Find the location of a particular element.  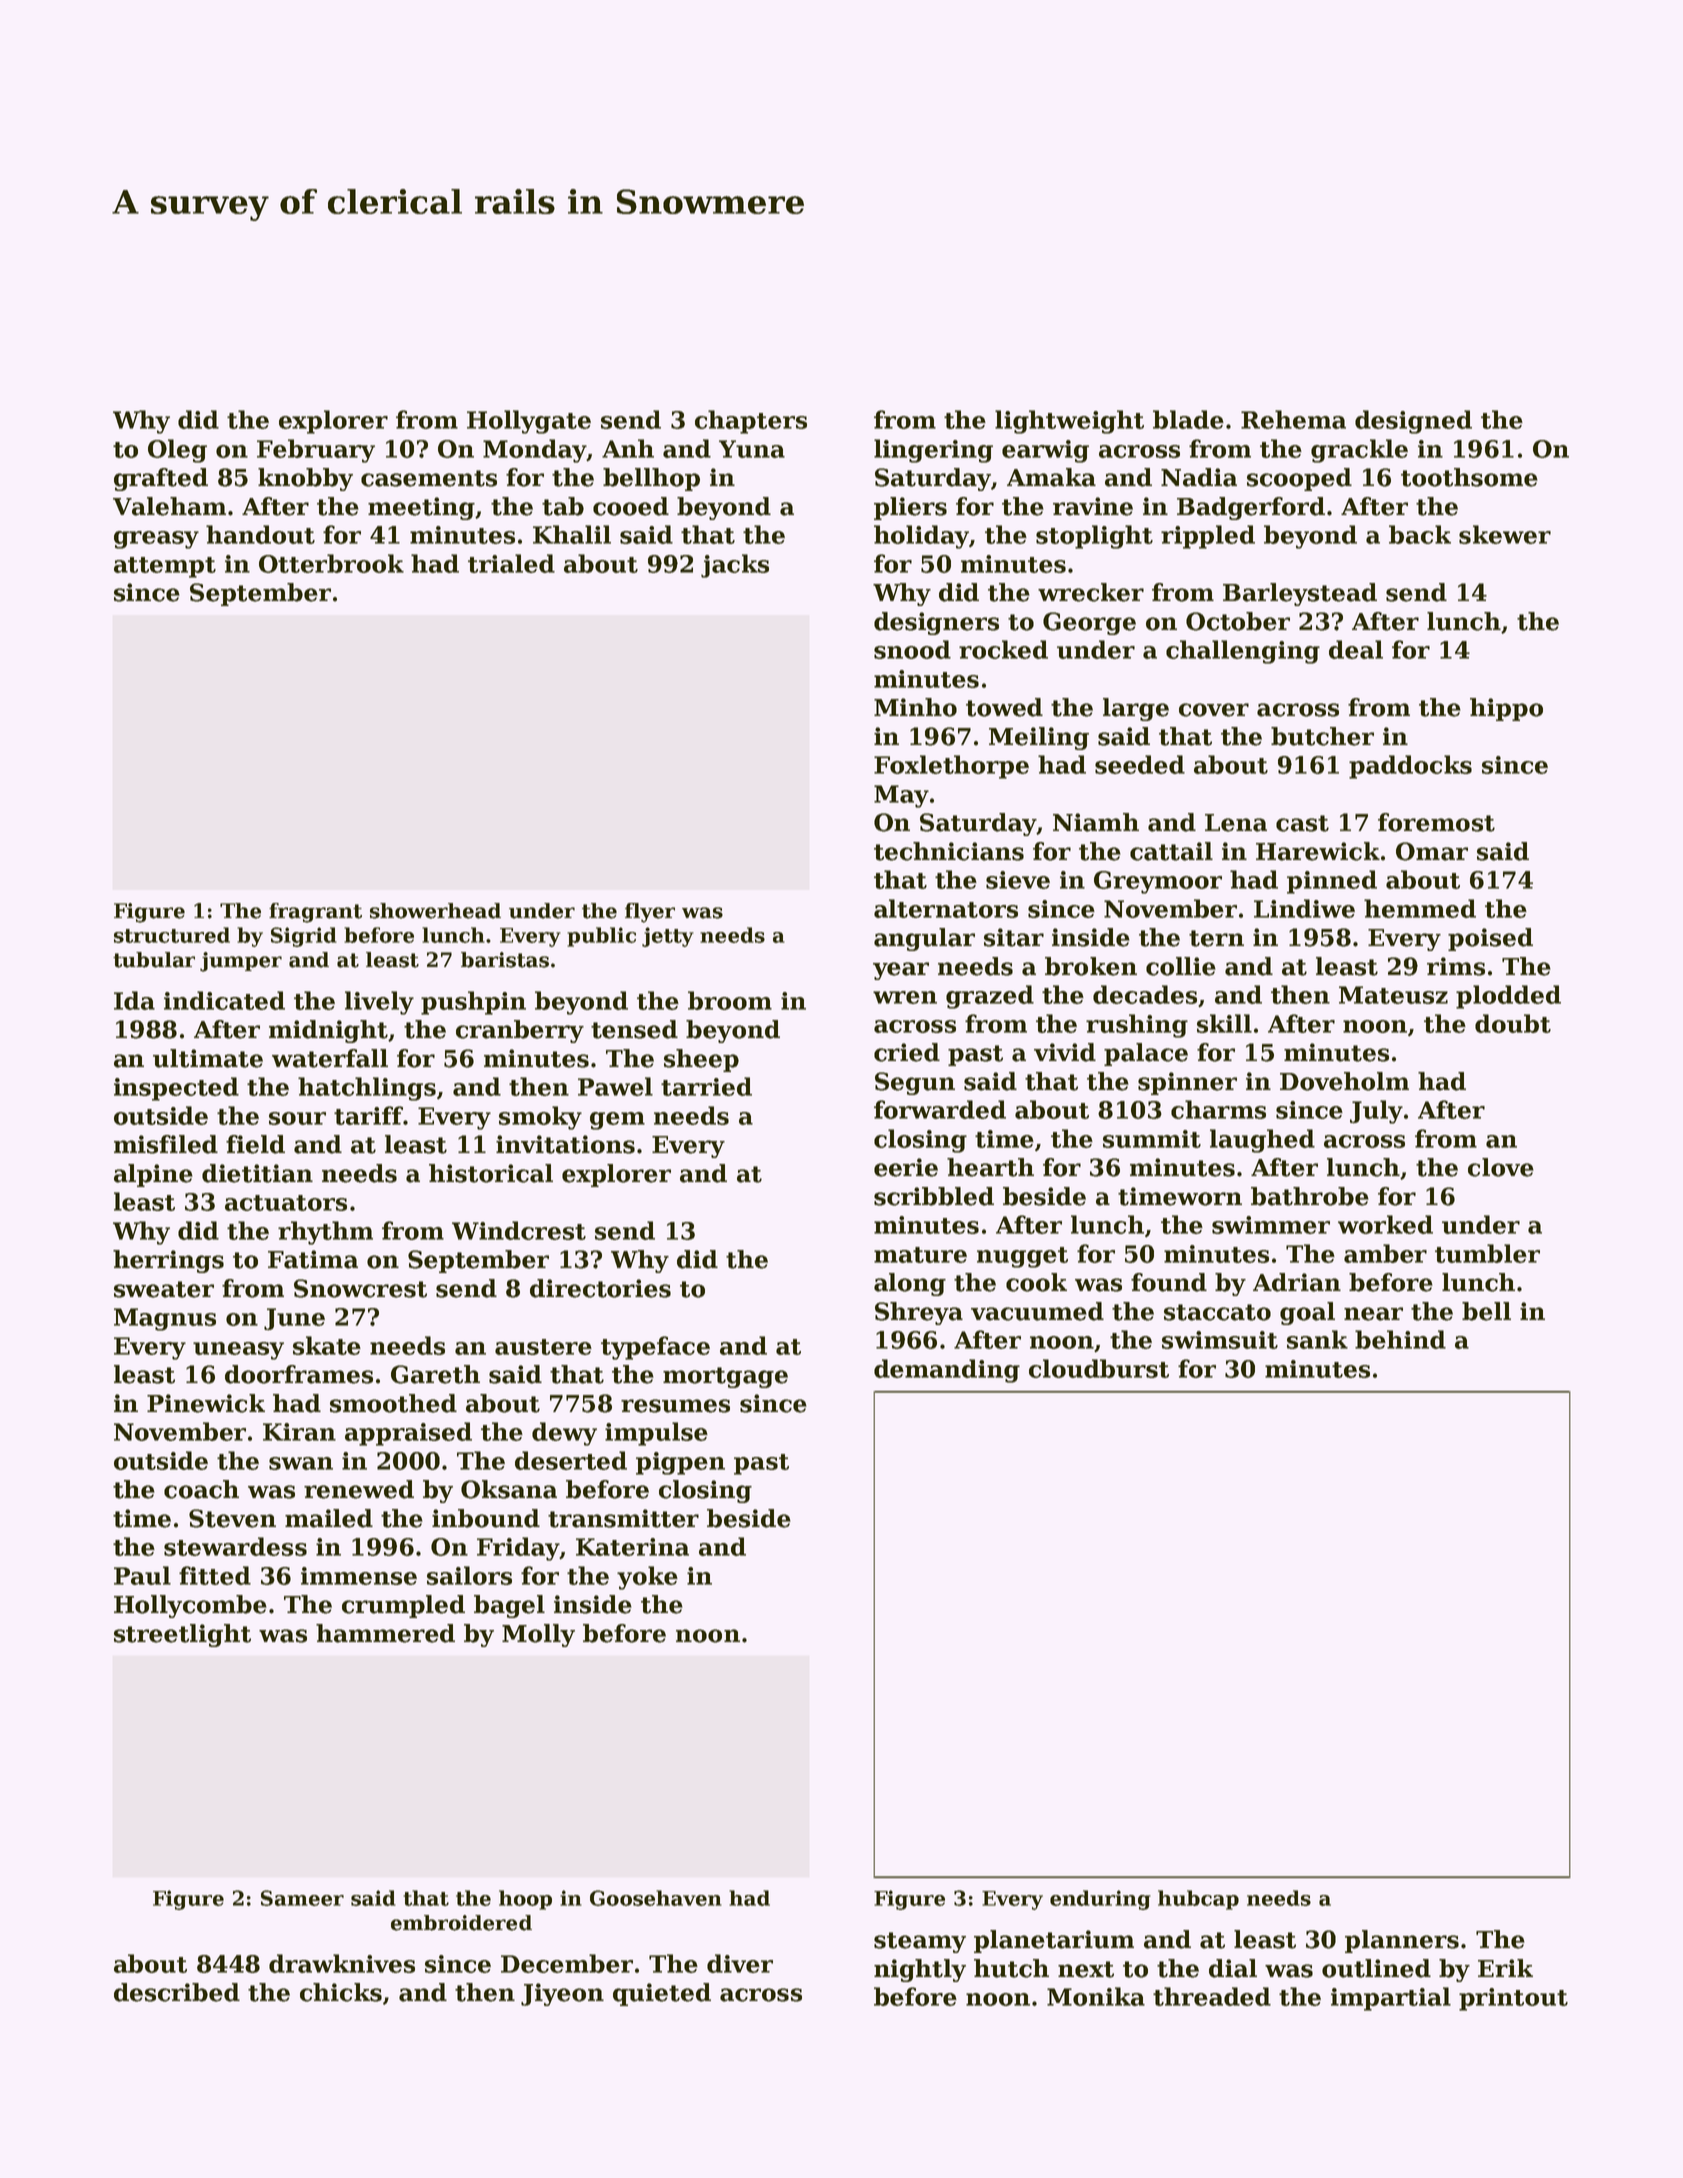

Oleg is located at coordinates (177, 451).
